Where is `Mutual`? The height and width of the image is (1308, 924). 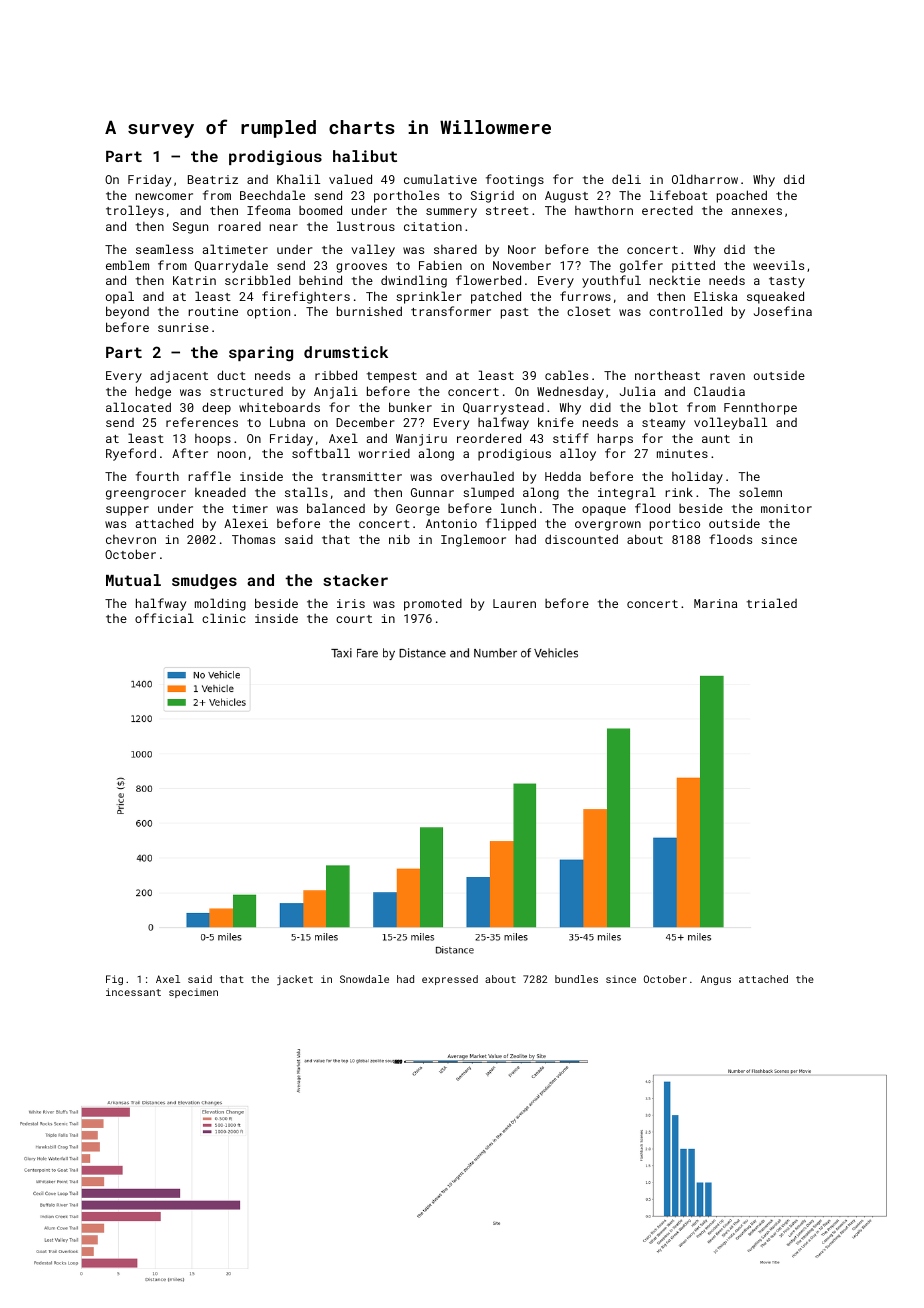
Mutual is located at coordinates (133, 580).
